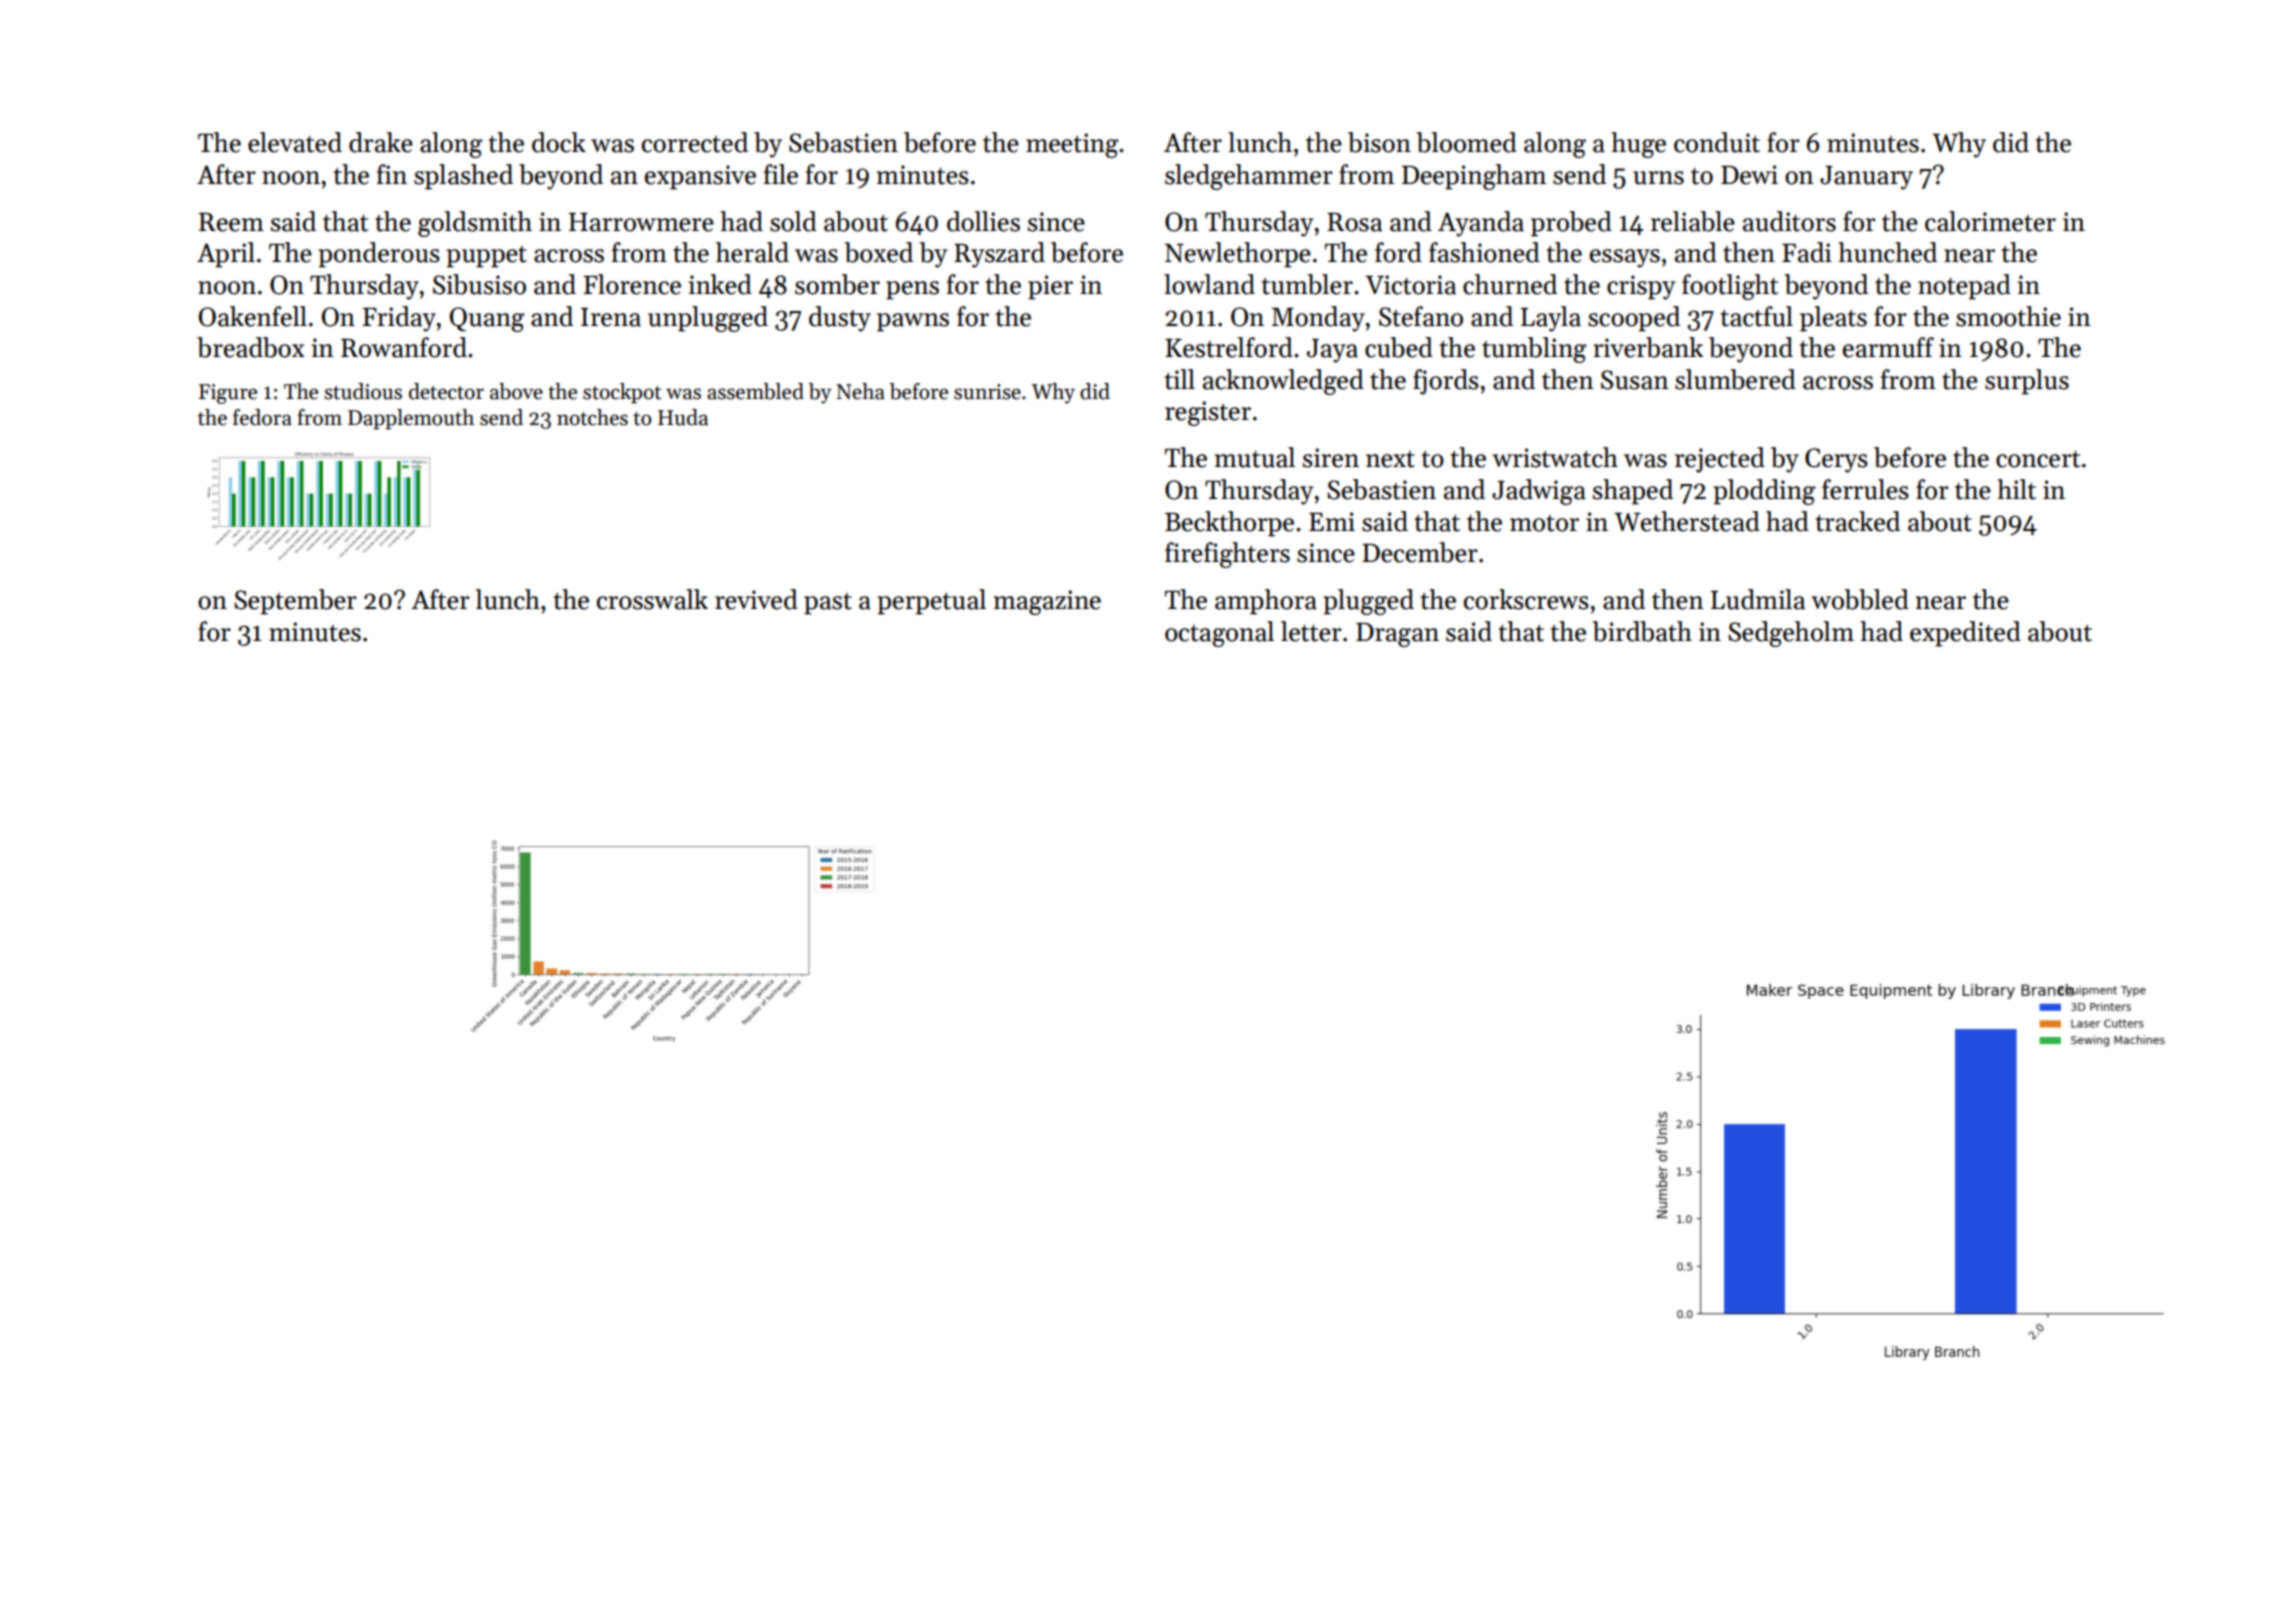 This screenshot has height=1620, width=2292. I want to click on pier, so click(1050, 287).
